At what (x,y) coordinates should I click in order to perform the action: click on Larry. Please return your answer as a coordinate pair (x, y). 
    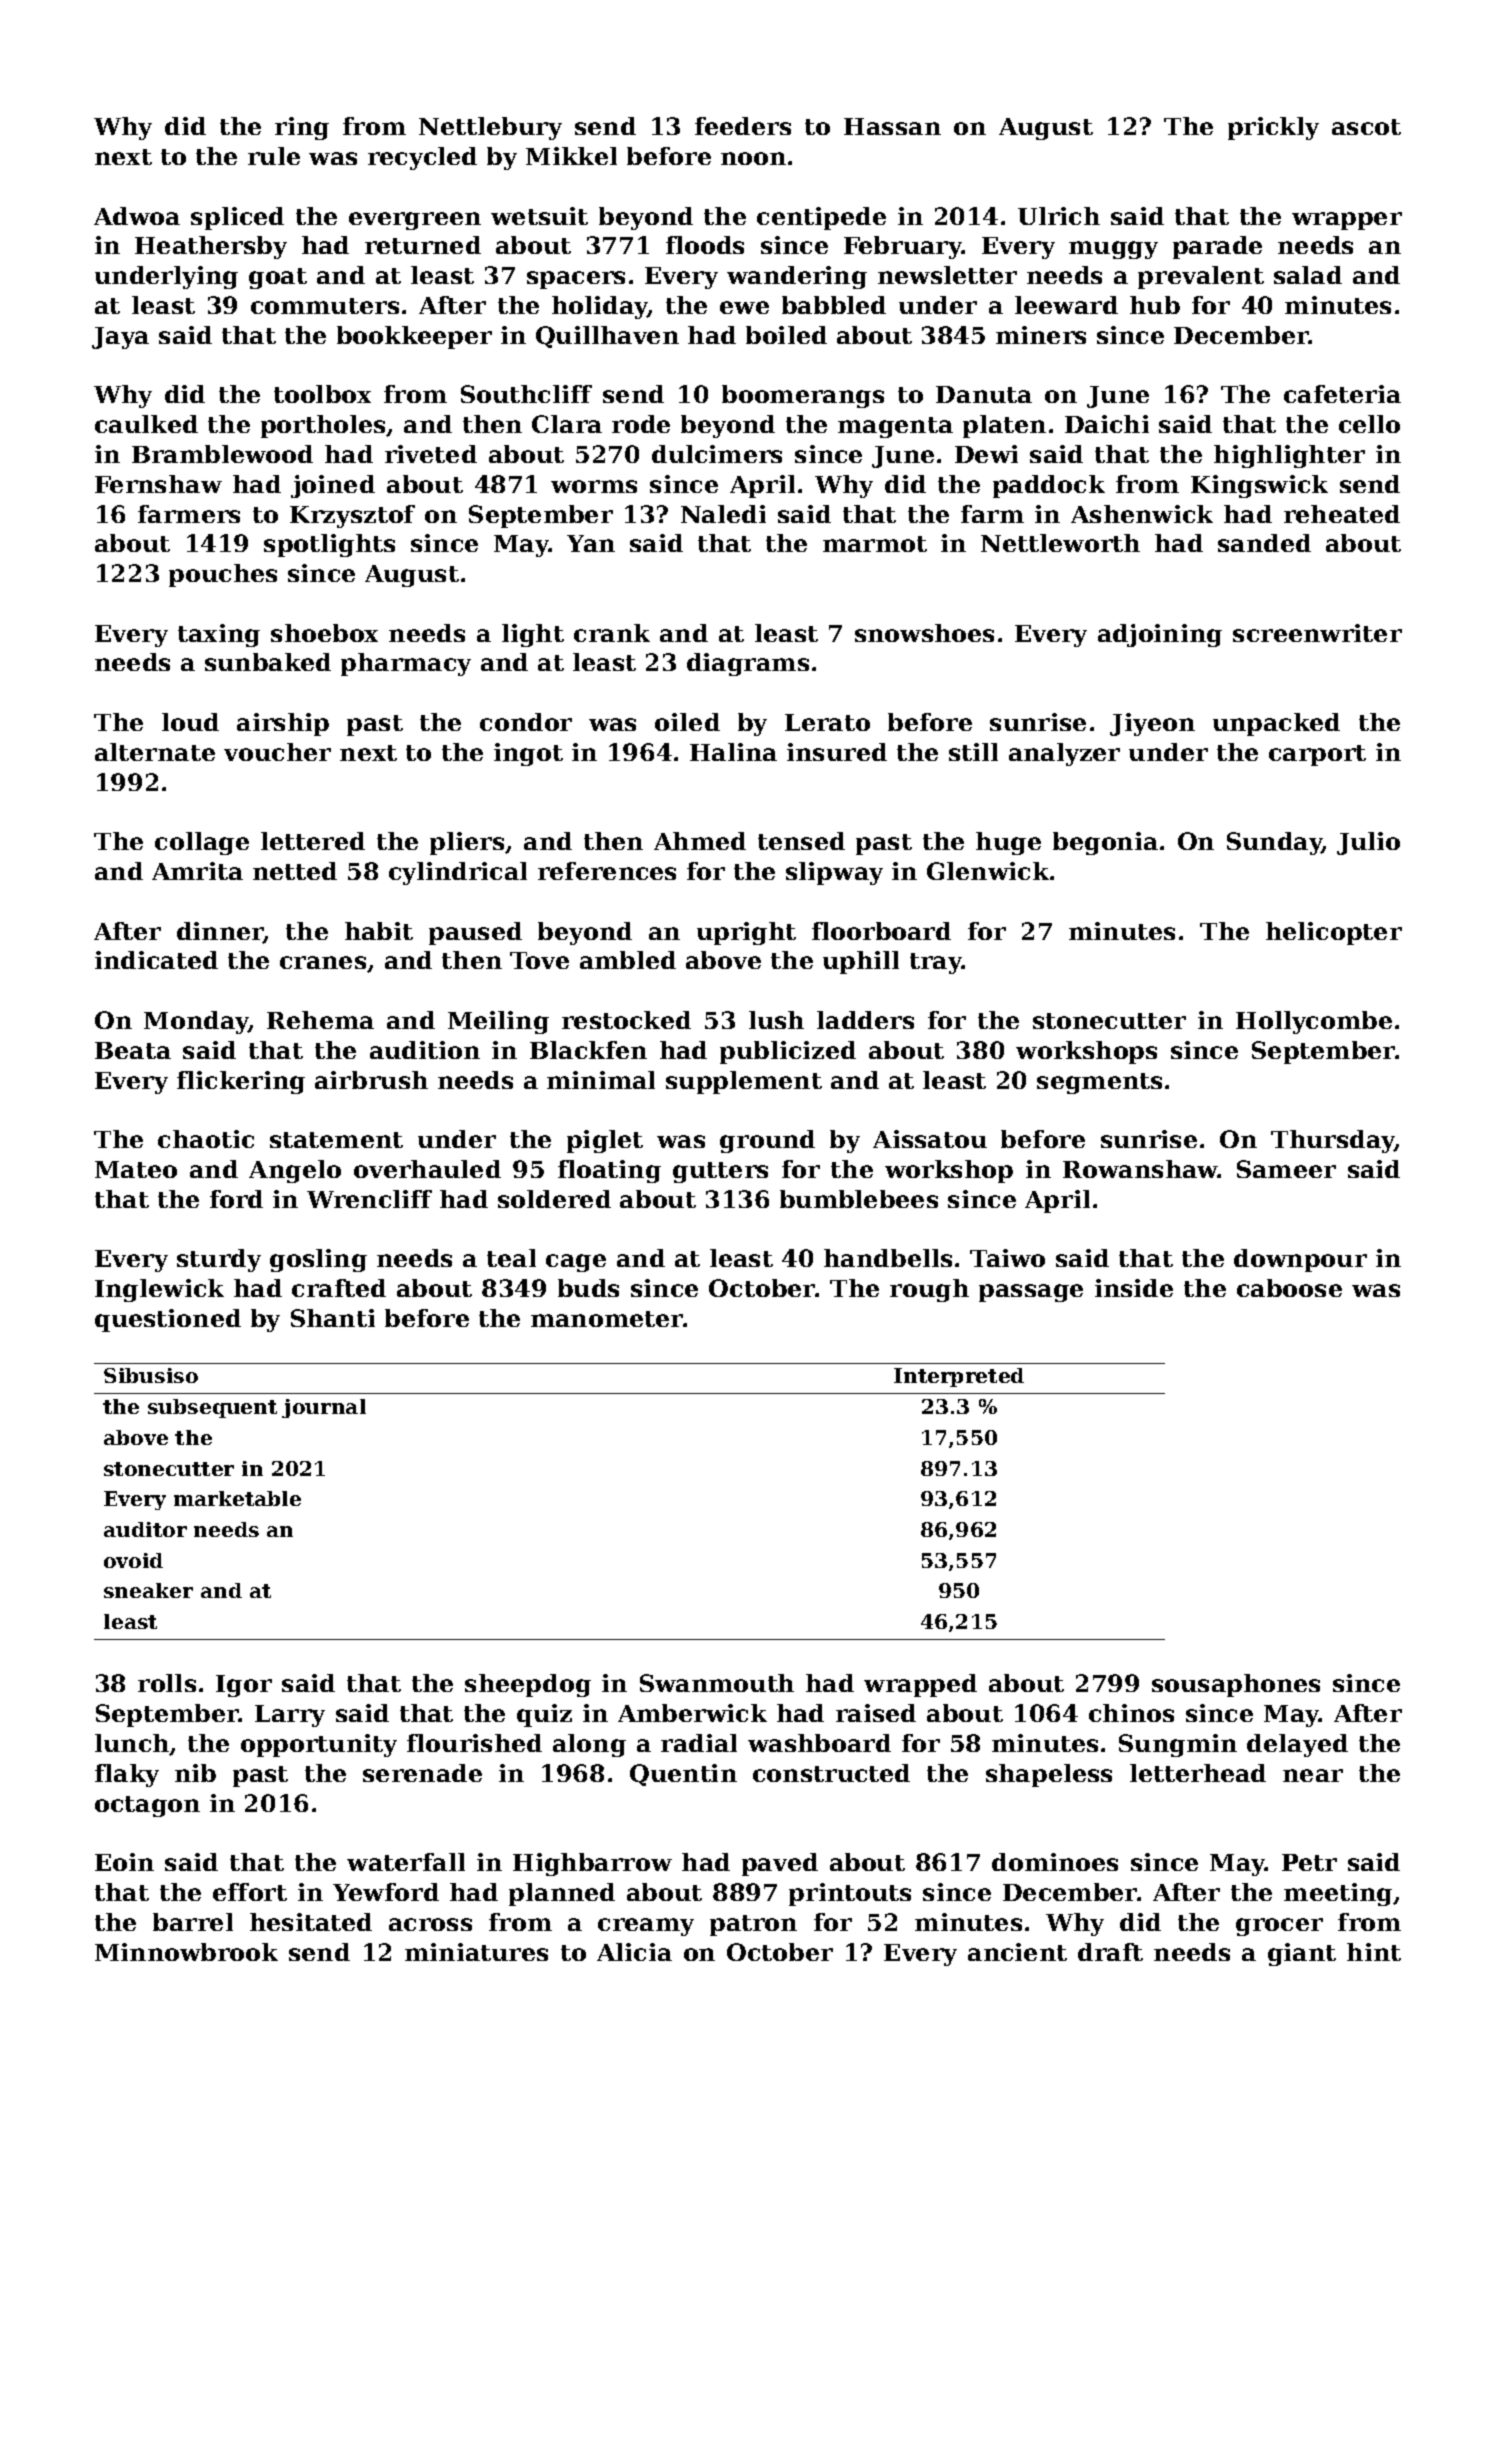
    Looking at the image, I should click on (290, 1716).
